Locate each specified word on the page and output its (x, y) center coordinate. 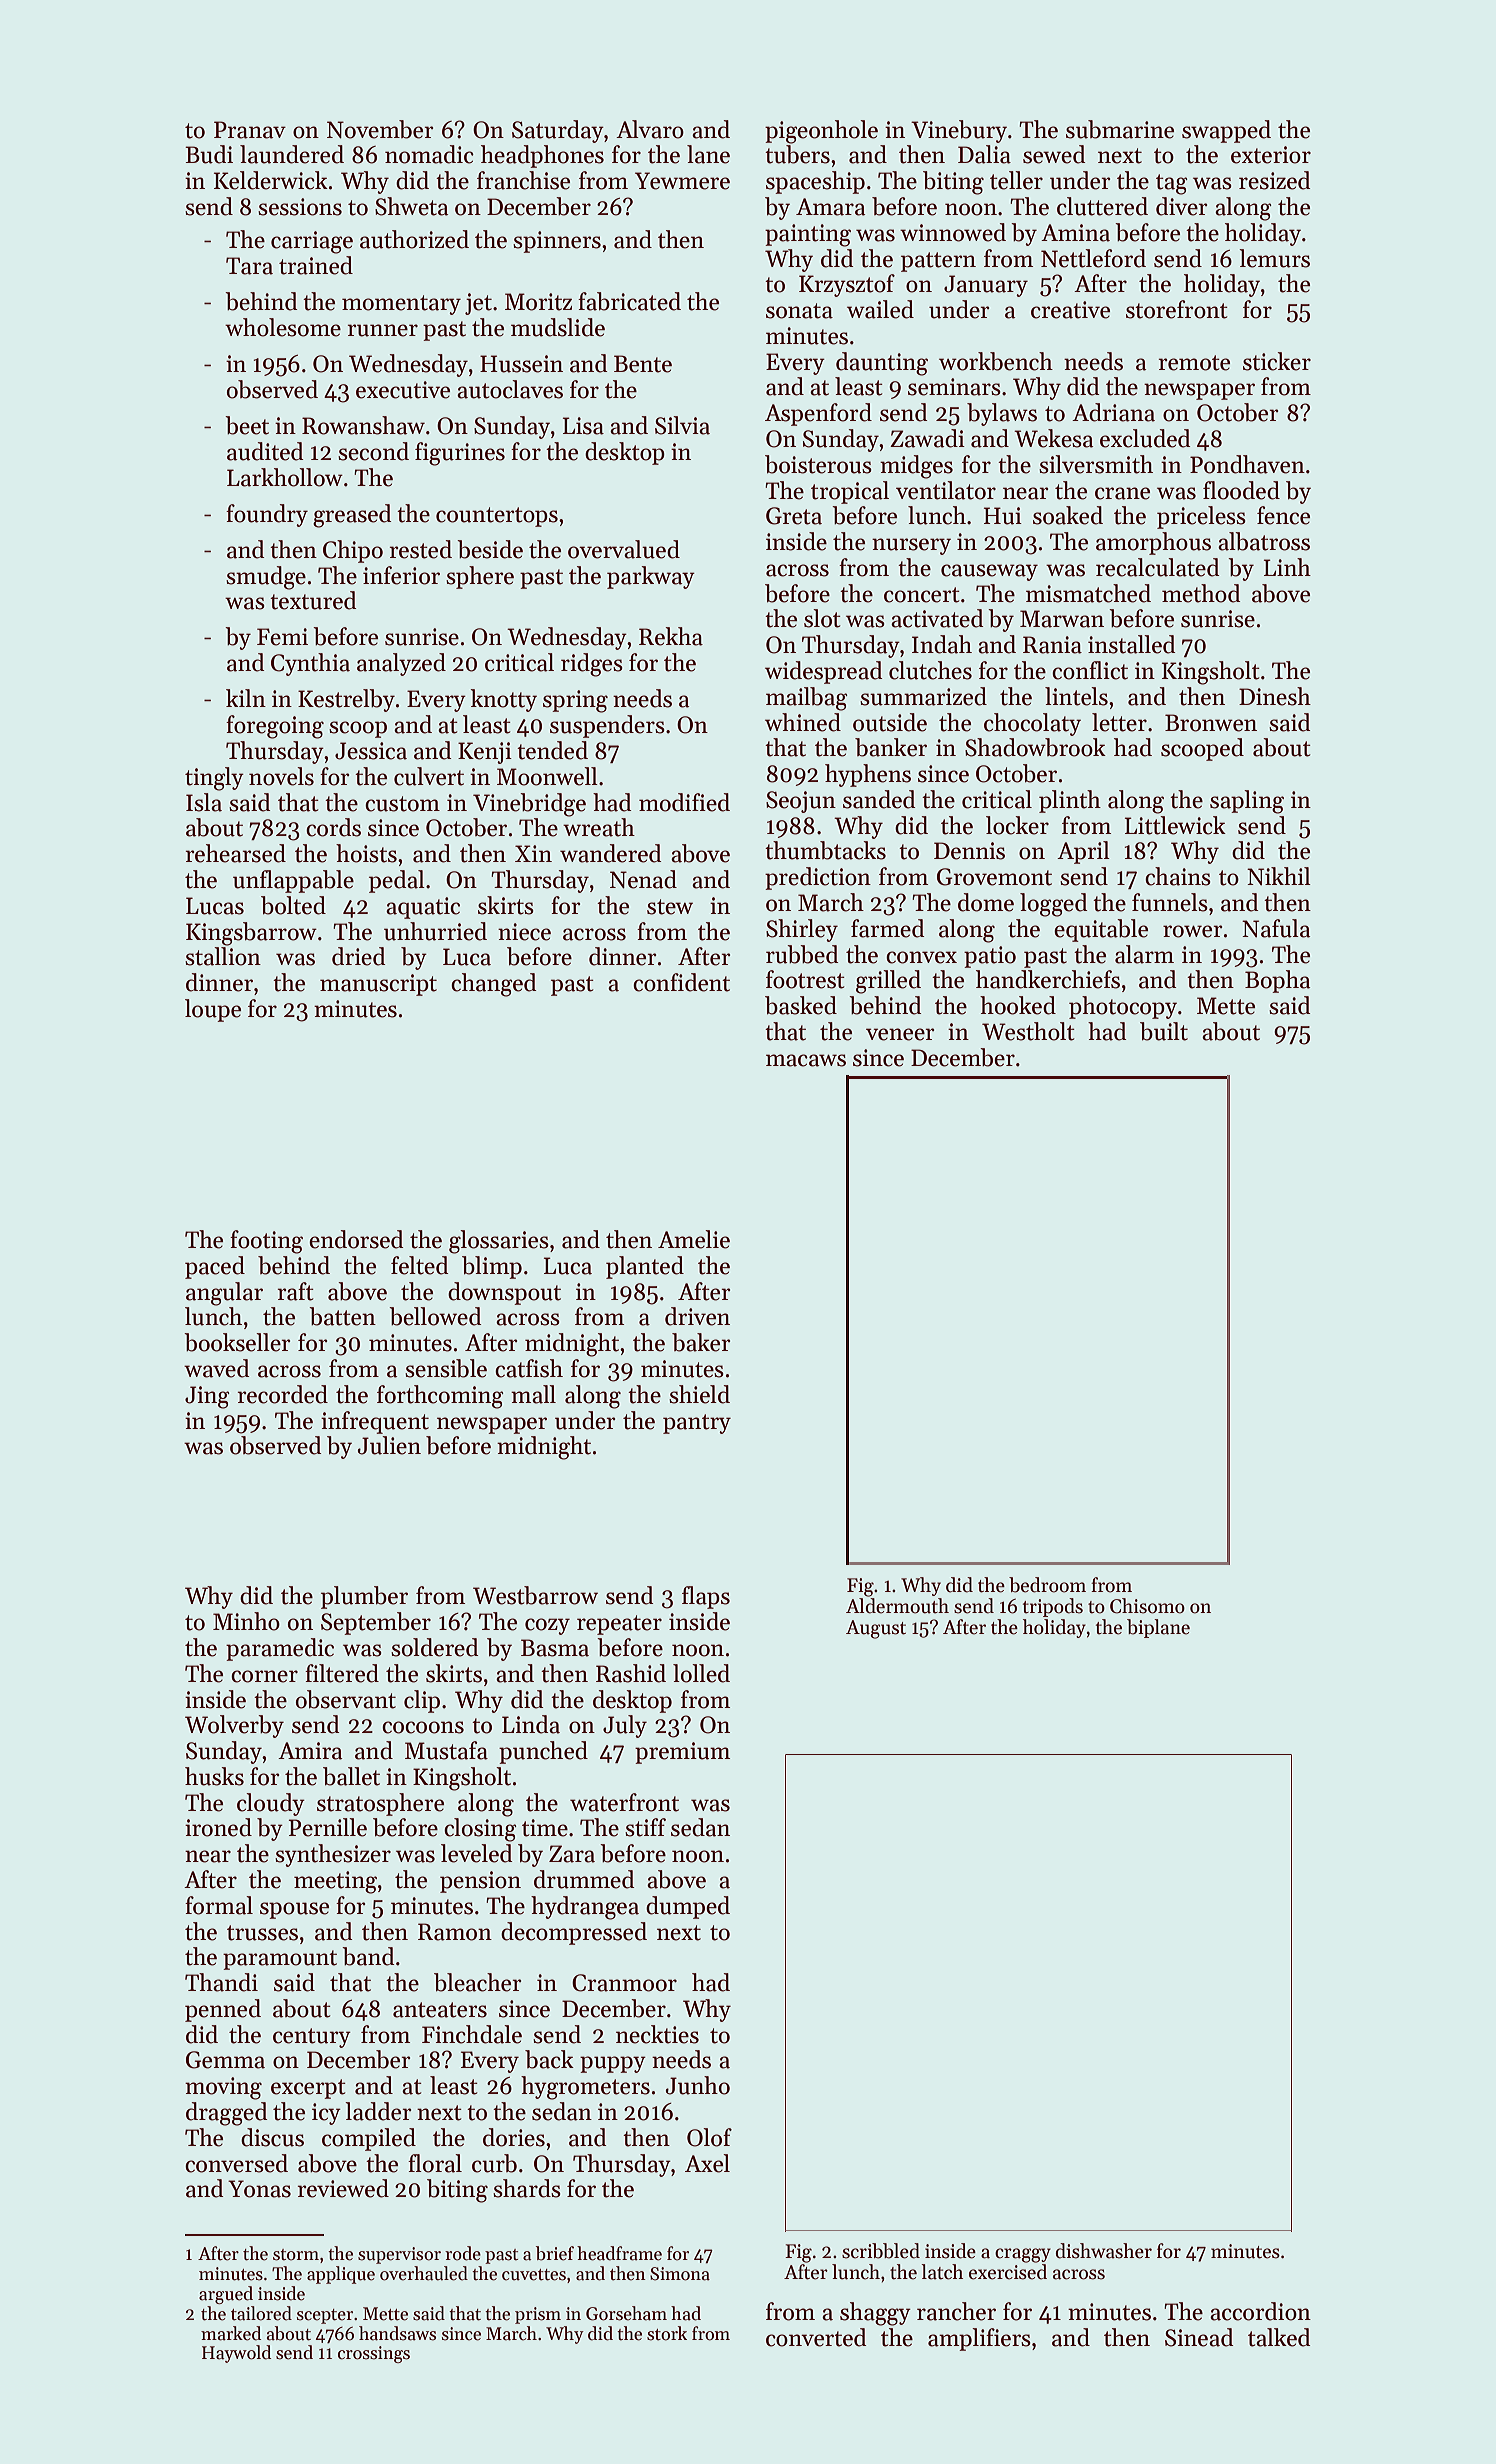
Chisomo (1147, 1606)
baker (701, 1342)
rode (463, 2253)
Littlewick (1175, 825)
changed (494, 985)
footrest (805, 979)
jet (478, 304)
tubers (797, 154)
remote (1194, 363)
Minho (246, 1621)
